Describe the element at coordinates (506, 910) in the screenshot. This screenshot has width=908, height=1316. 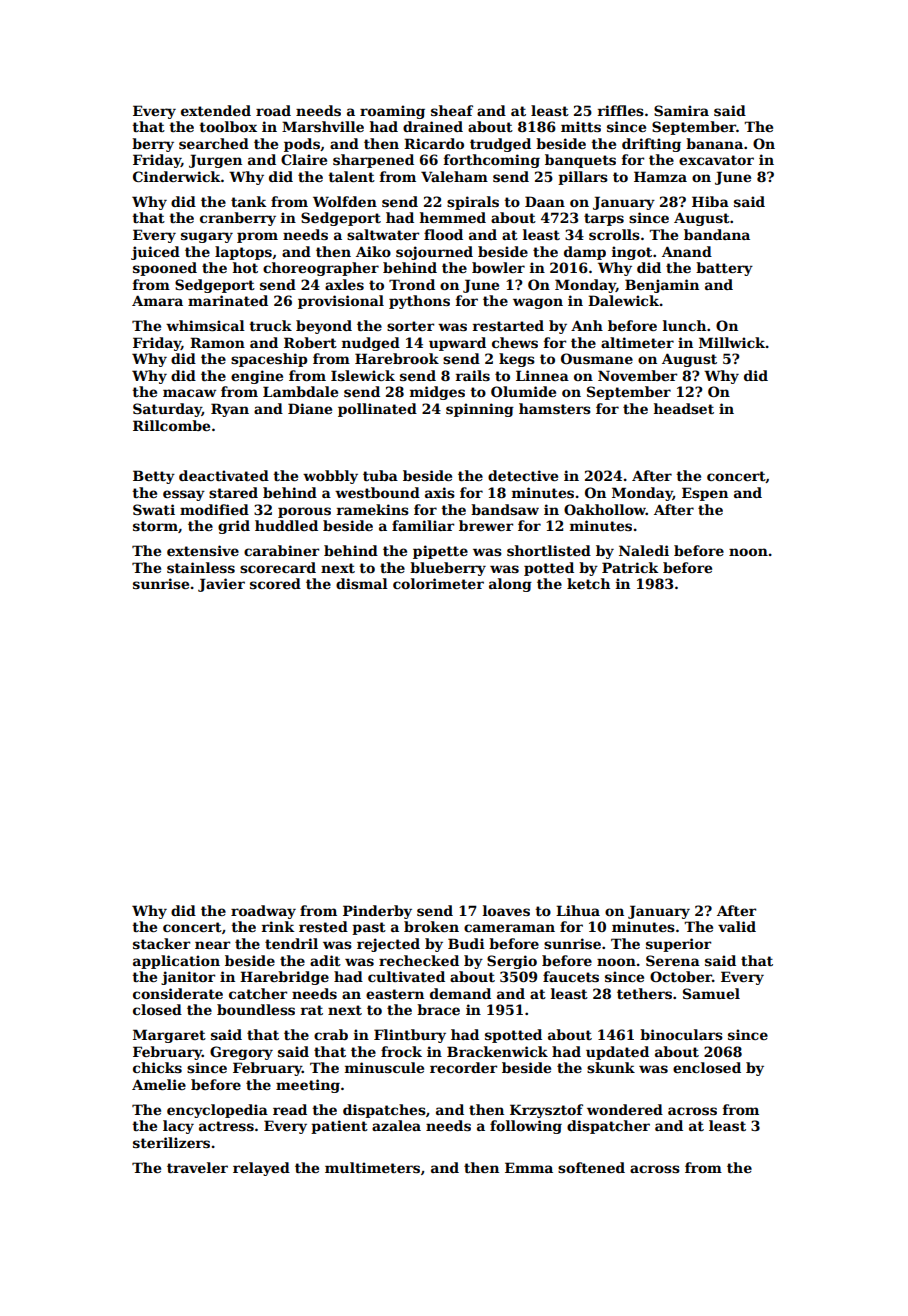
I see `loaves` at that location.
